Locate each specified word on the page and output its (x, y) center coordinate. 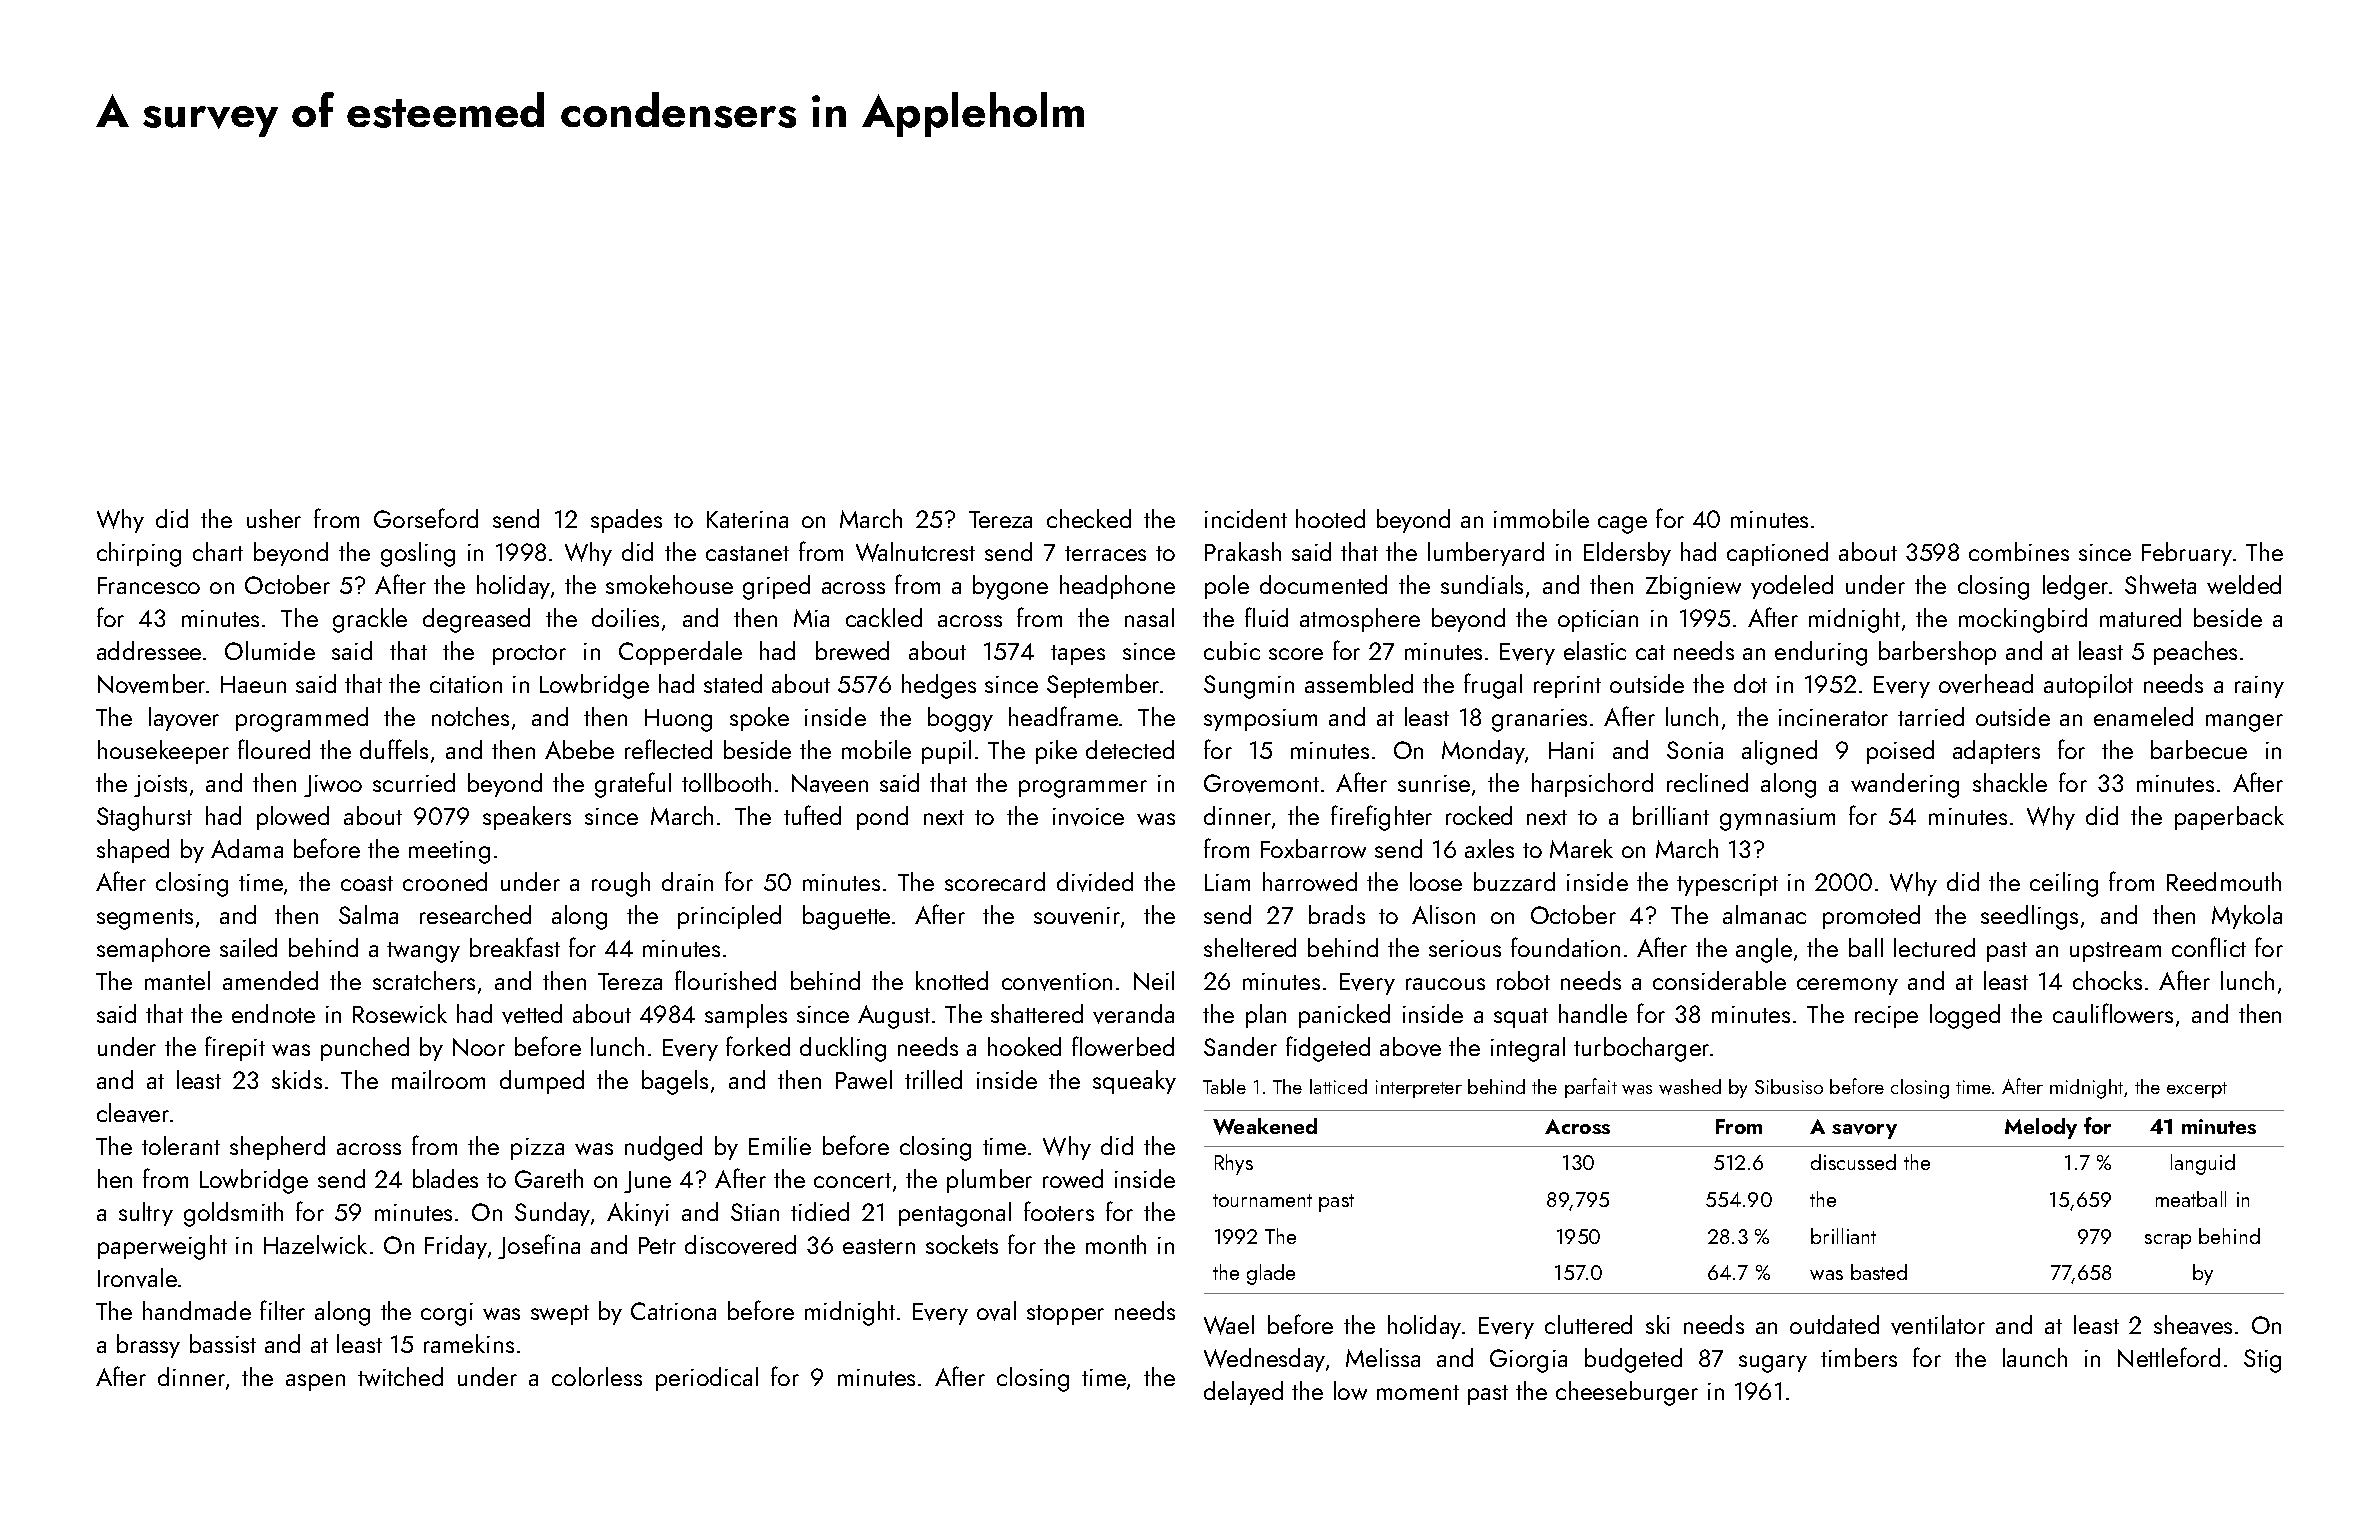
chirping (139, 554)
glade (1271, 1274)
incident (1246, 518)
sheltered (1250, 947)
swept (560, 1315)
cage (1622, 525)
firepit (235, 1048)
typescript (1727, 885)
